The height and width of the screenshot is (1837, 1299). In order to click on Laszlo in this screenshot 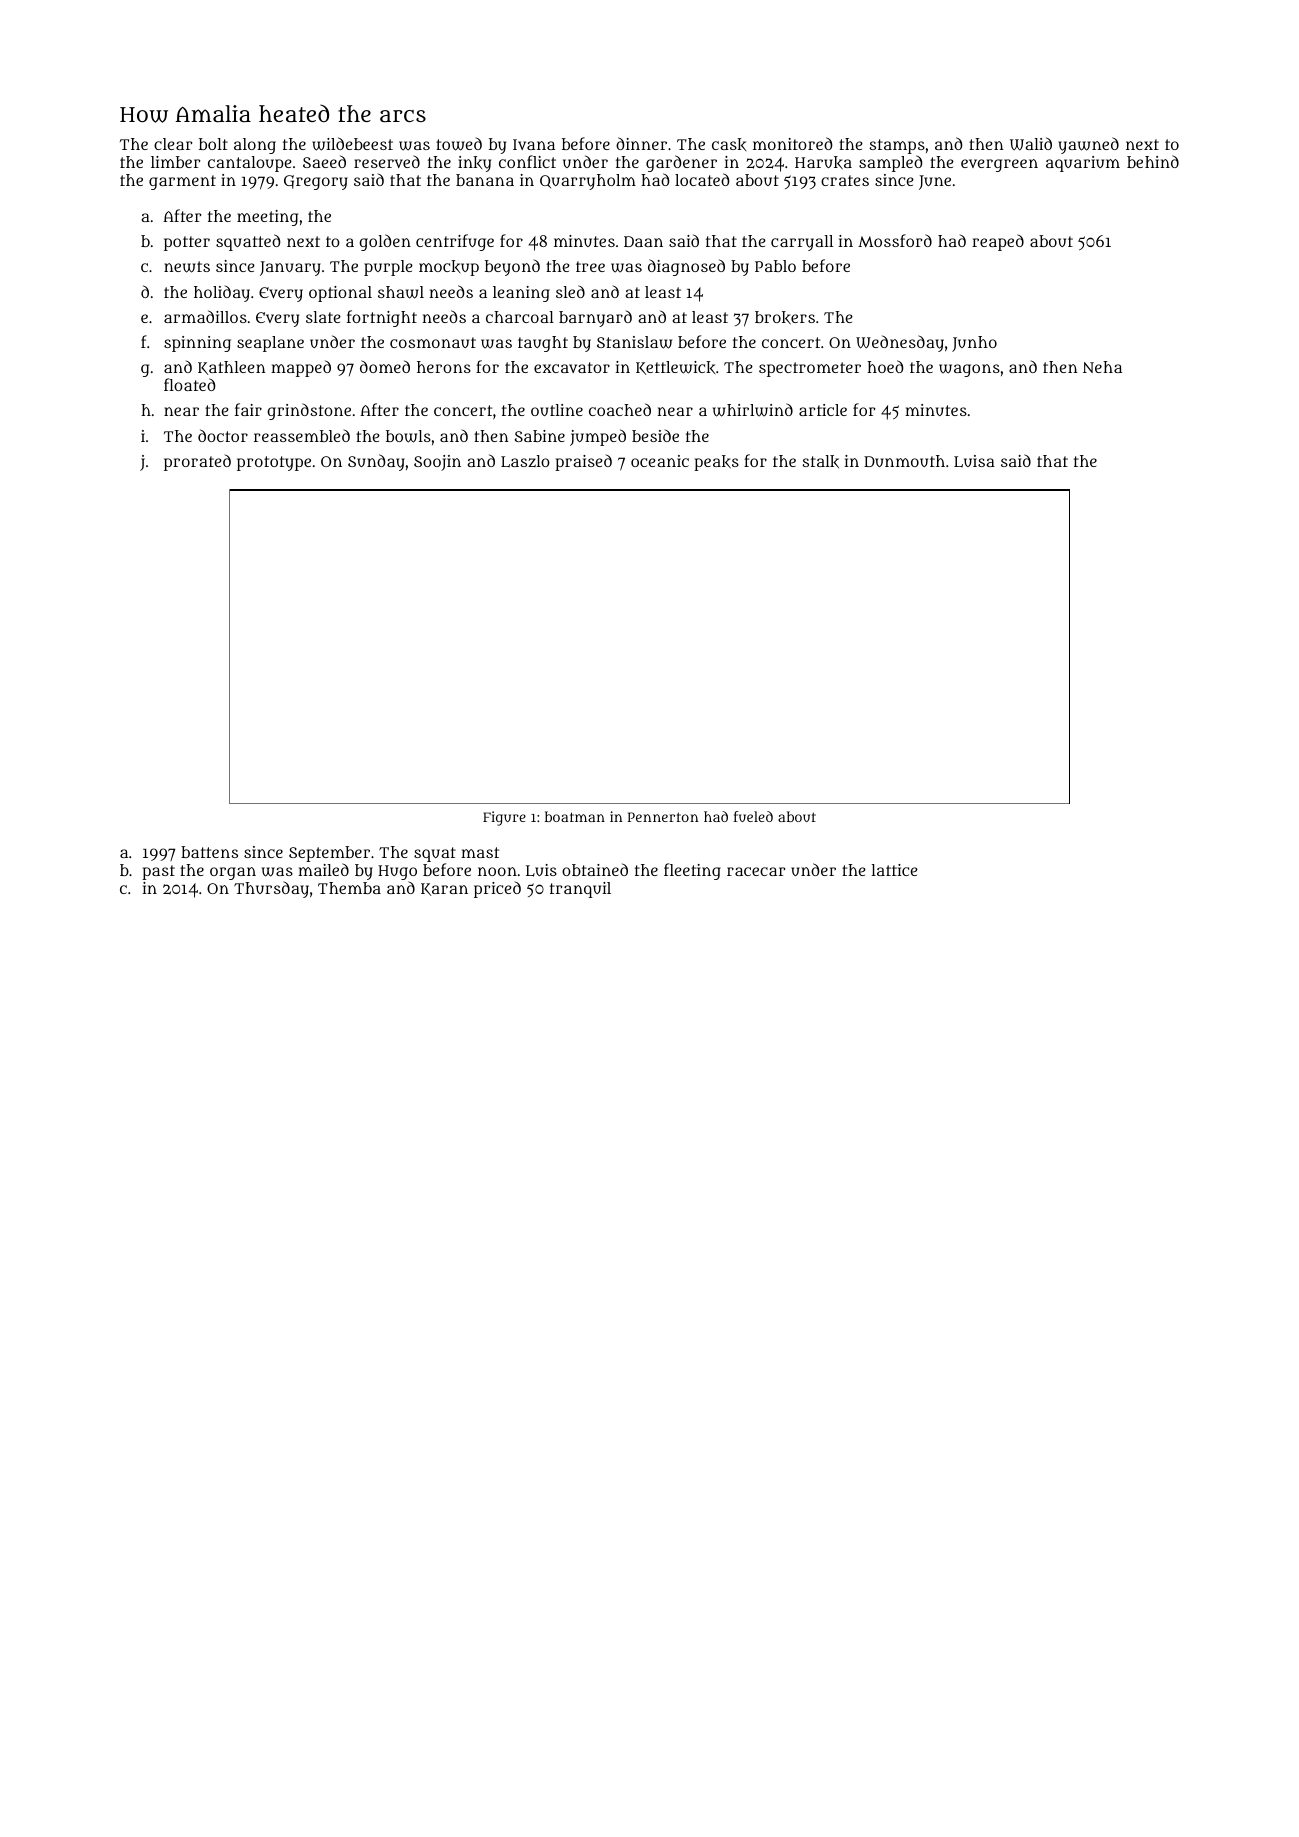, I will do `click(525, 461)`.
